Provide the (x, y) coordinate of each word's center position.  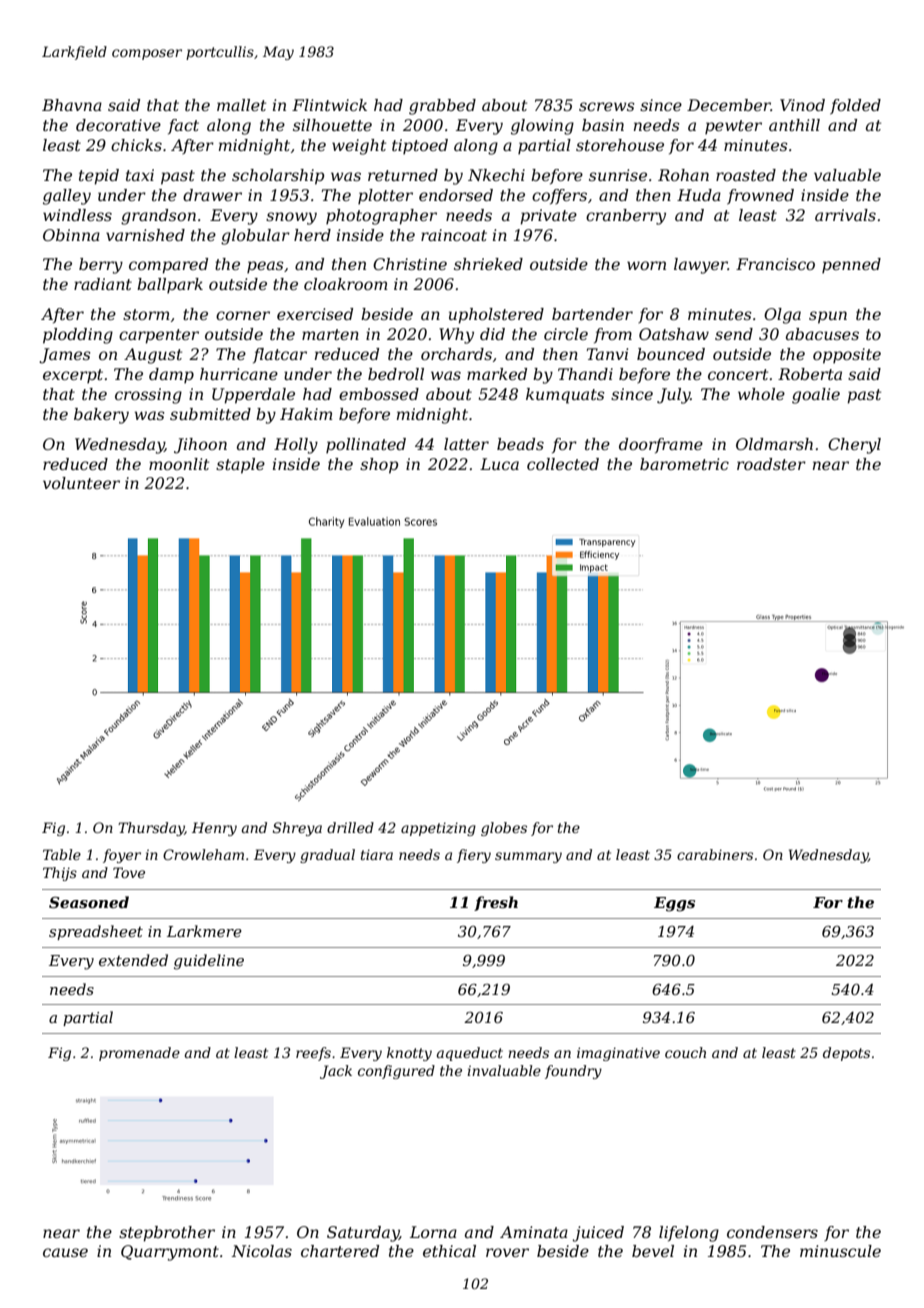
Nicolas (261, 1251)
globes (504, 829)
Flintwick (329, 105)
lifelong (689, 1234)
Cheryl (854, 446)
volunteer (81, 483)
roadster (771, 464)
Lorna (433, 1232)
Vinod (802, 105)
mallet (241, 105)
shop (379, 466)
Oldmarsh (774, 444)
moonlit (179, 464)
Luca (499, 464)
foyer (122, 856)
